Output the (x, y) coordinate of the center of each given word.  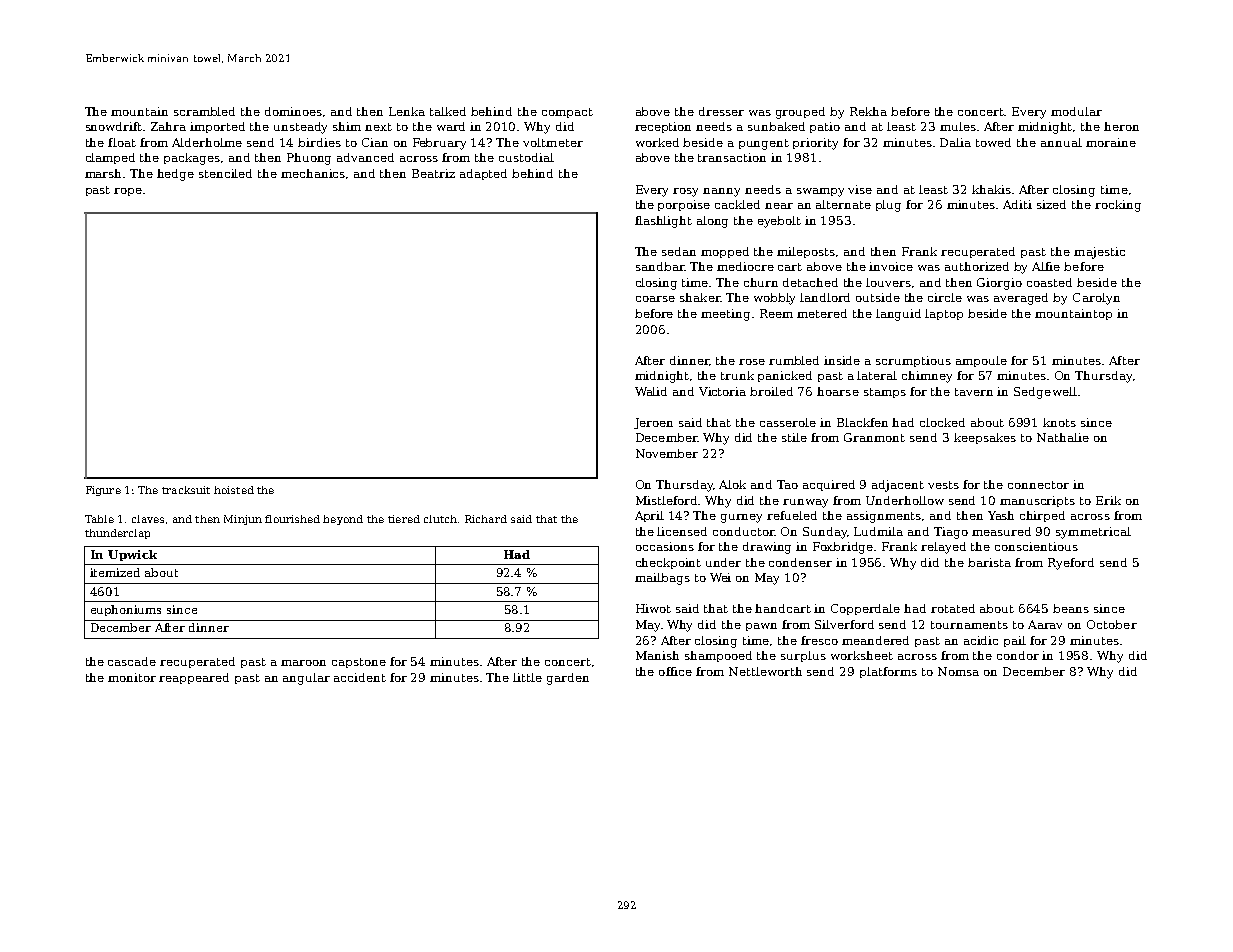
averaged (1021, 299)
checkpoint (668, 563)
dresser (721, 111)
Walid (651, 391)
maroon (303, 663)
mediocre (745, 266)
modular (1076, 111)
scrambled (204, 111)
